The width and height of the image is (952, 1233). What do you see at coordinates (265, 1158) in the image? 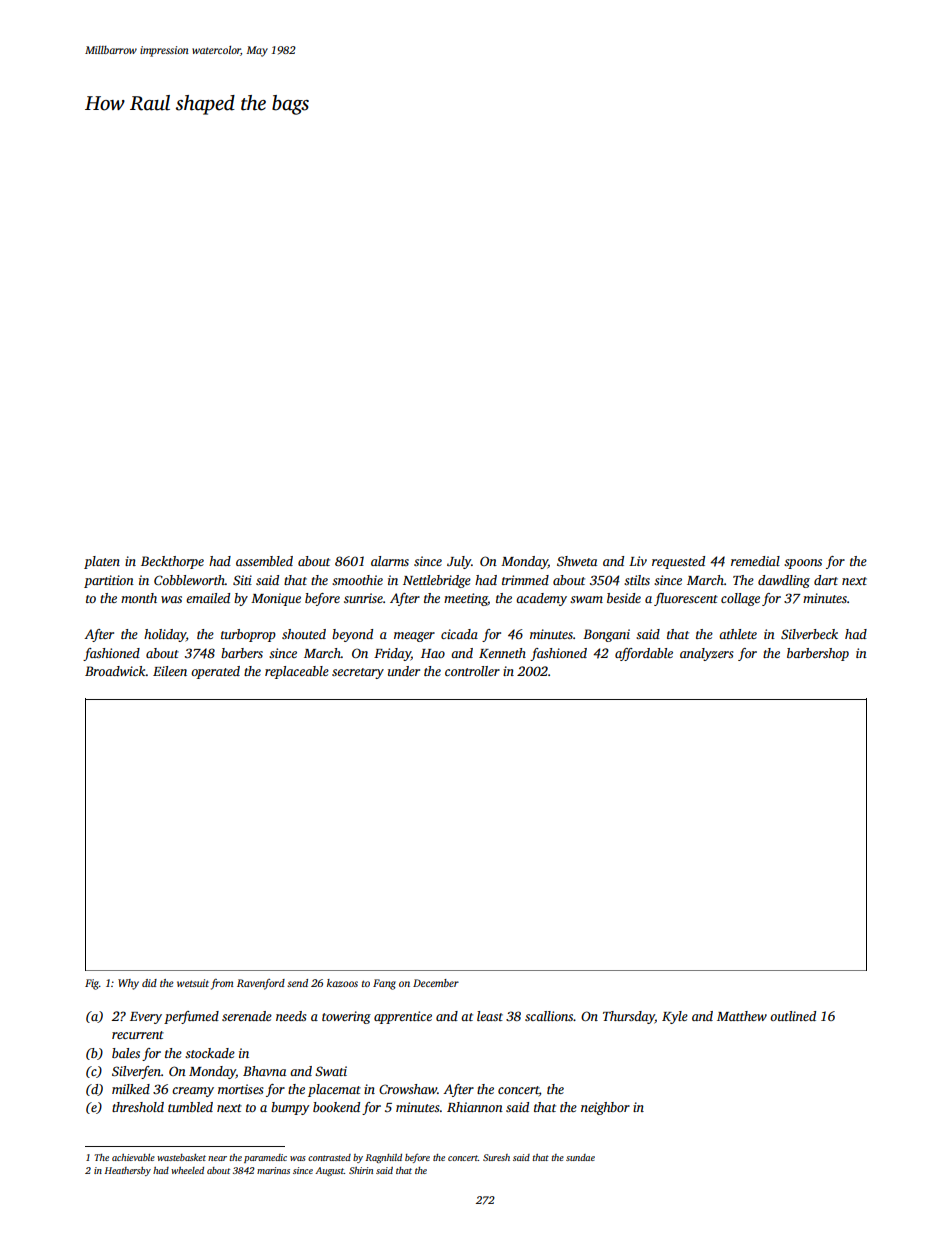
I see `paramedic` at bounding box center [265, 1158].
